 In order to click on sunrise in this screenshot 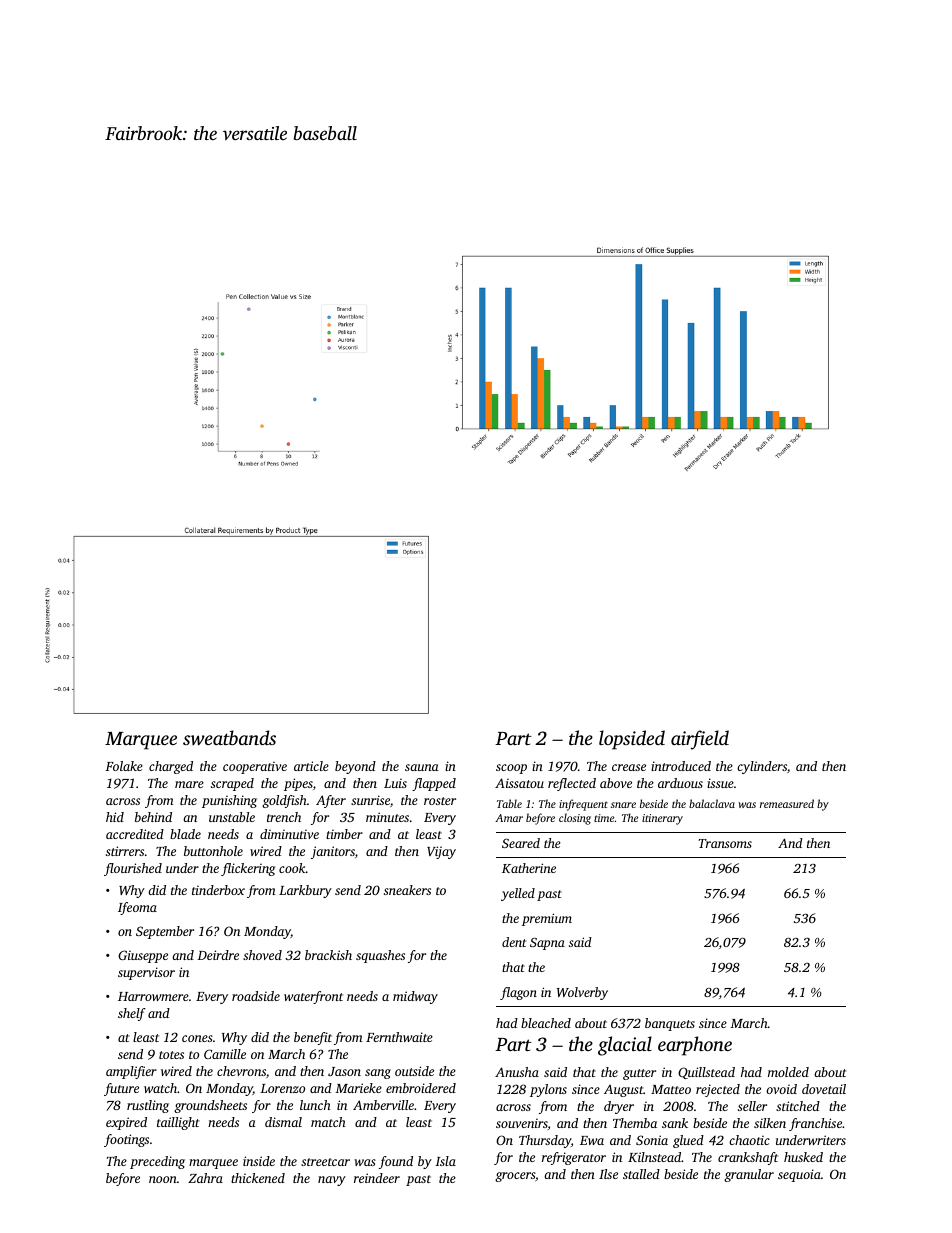, I will do `click(370, 800)`.
